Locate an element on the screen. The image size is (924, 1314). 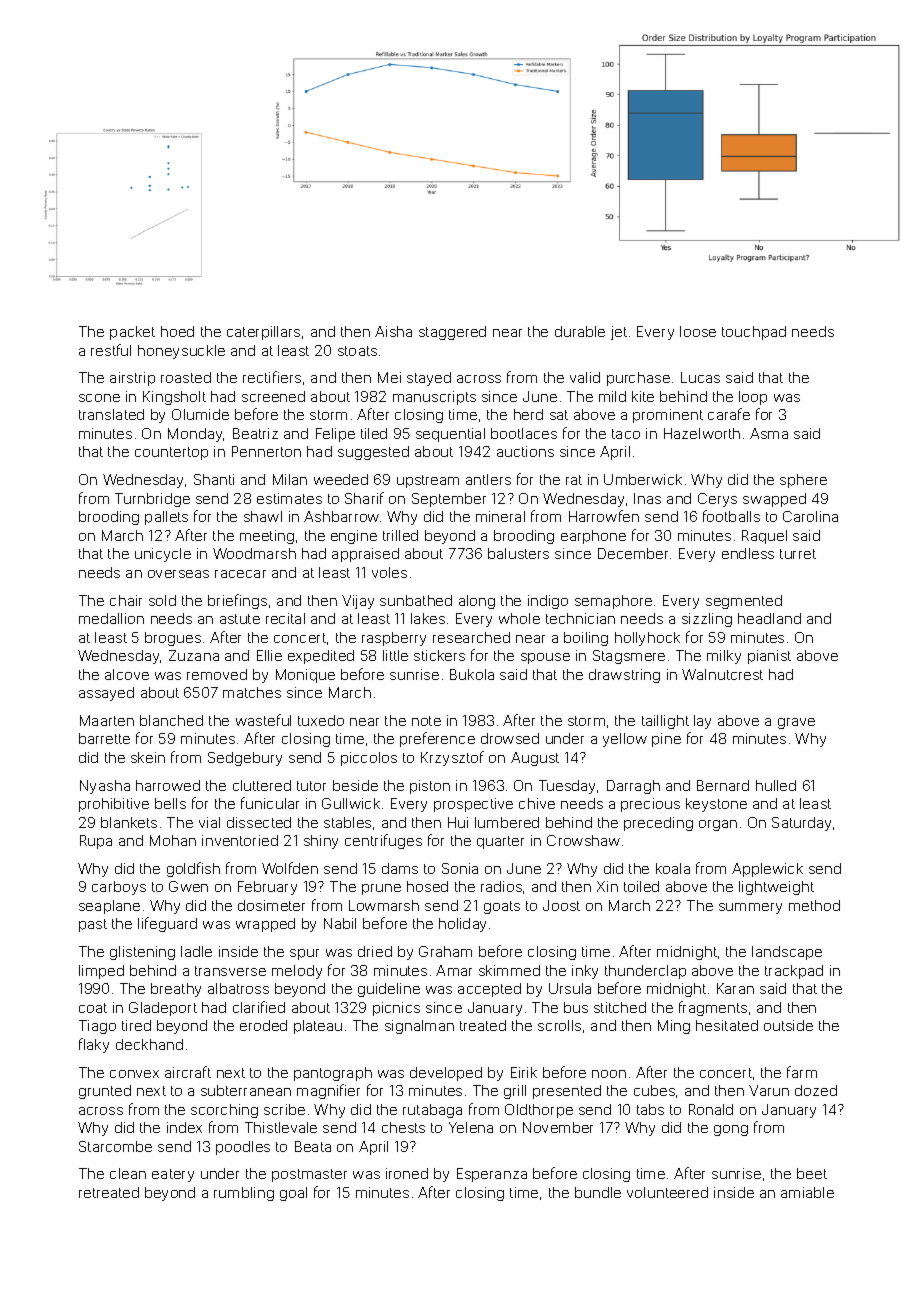
hulled is located at coordinates (776, 785).
